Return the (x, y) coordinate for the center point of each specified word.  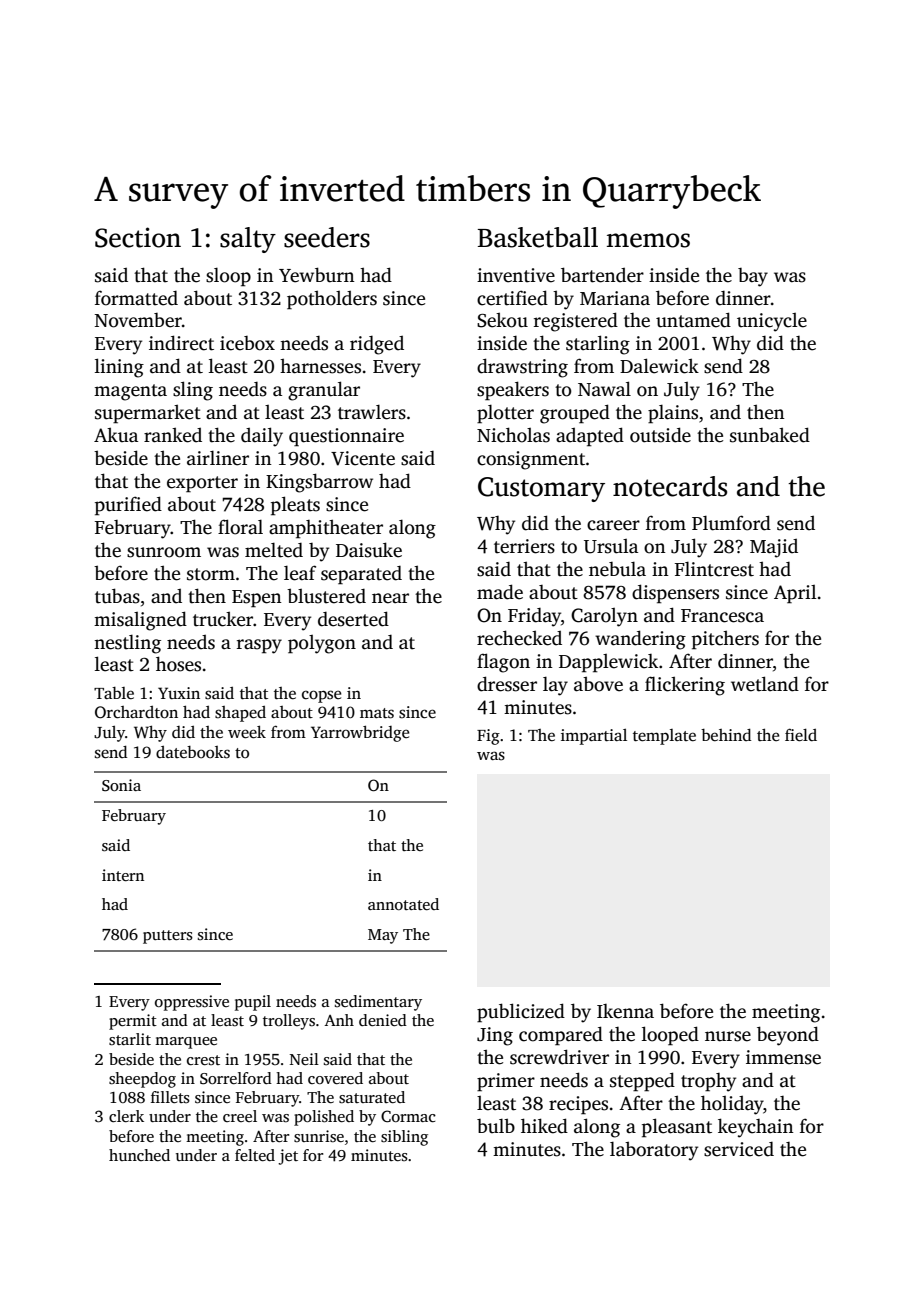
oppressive (192, 1003)
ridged (377, 345)
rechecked (519, 638)
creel (240, 1116)
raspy (259, 646)
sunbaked (770, 435)
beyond (788, 1036)
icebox (247, 343)
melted (274, 550)
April (795, 594)
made (500, 592)
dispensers (675, 594)
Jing (495, 1036)
